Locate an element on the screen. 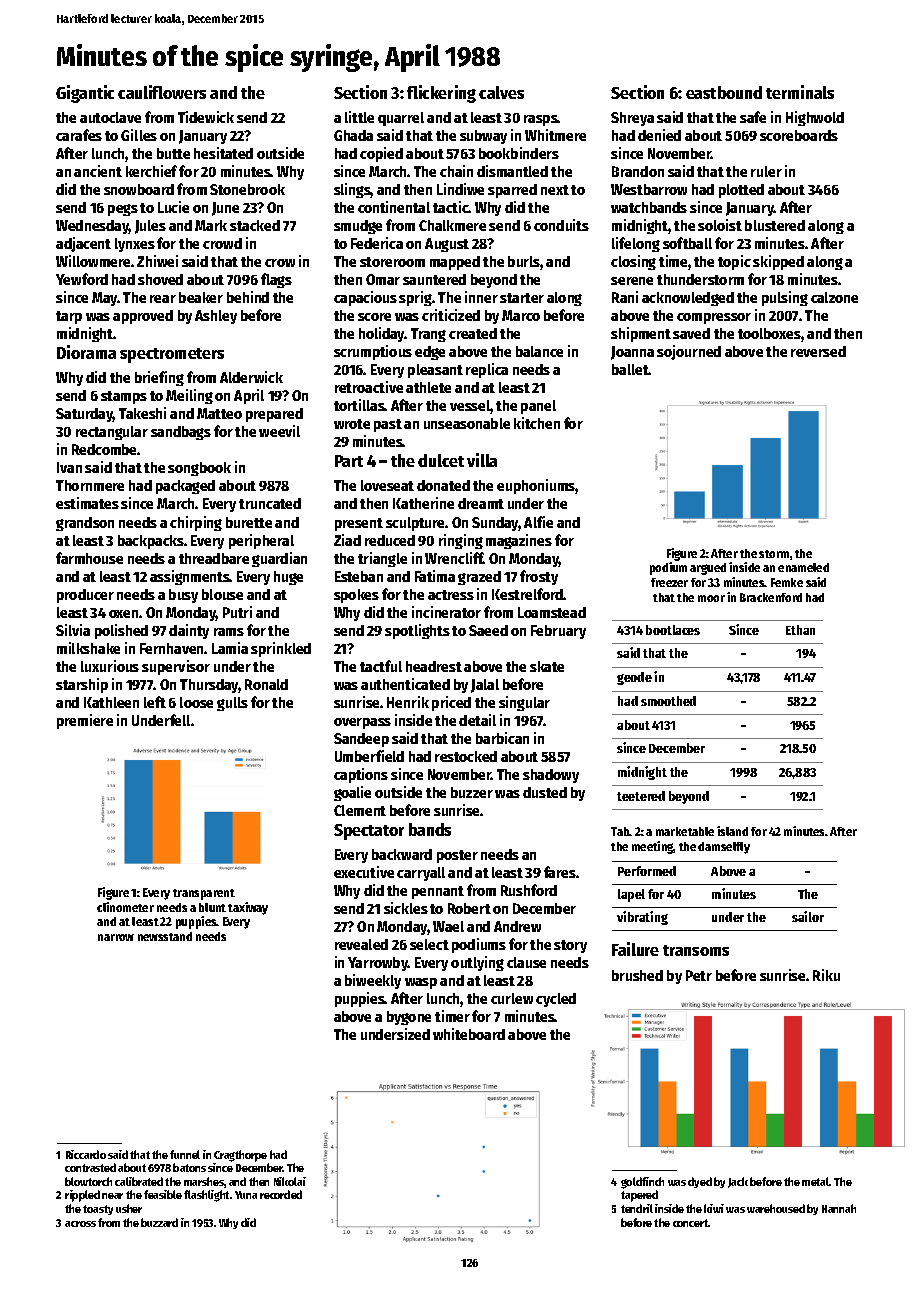 This screenshot has height=1308, width=924. concert is located at coordinates (691, 1223).
